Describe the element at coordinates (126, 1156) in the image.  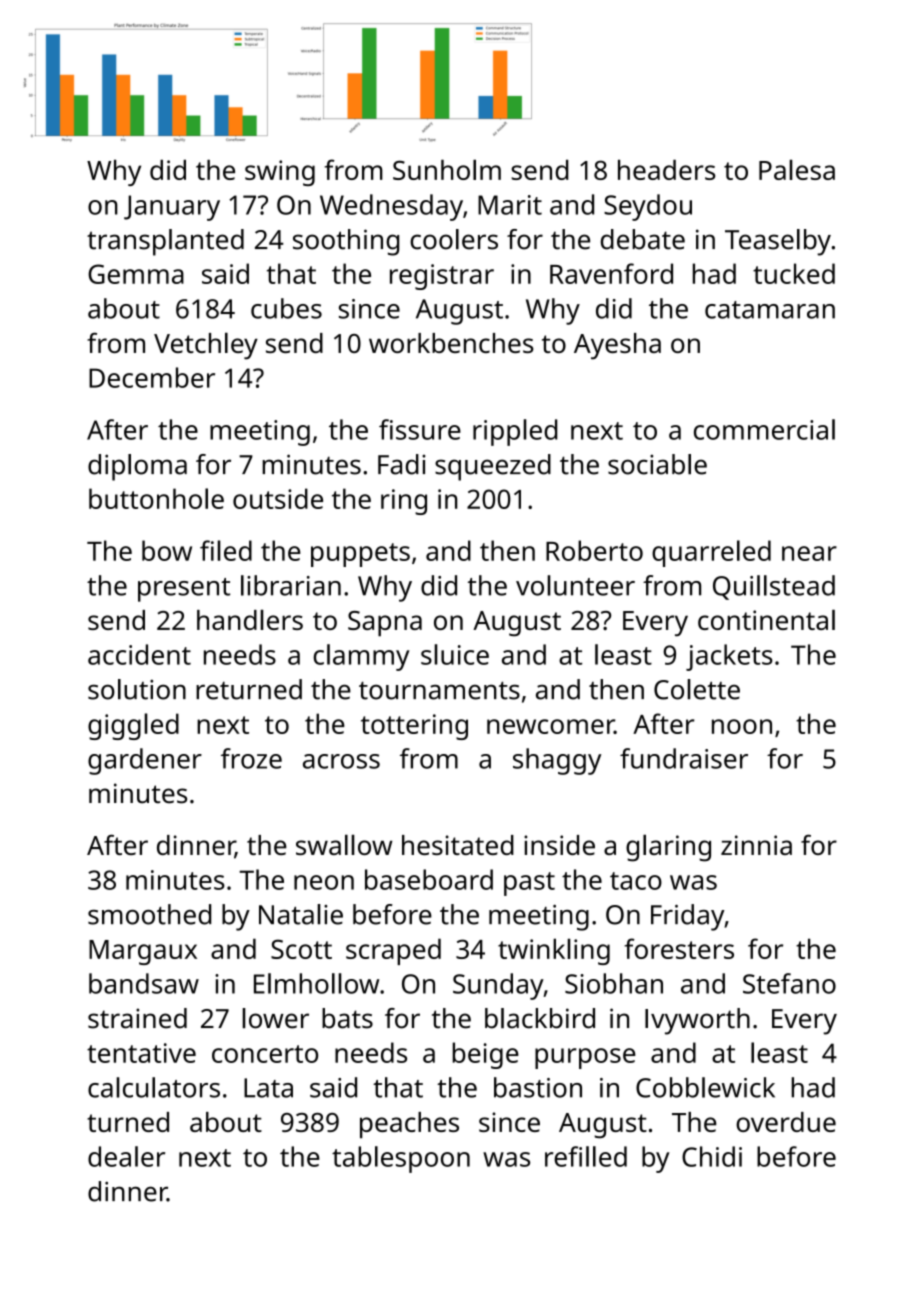
I see `dealer` at that location.
